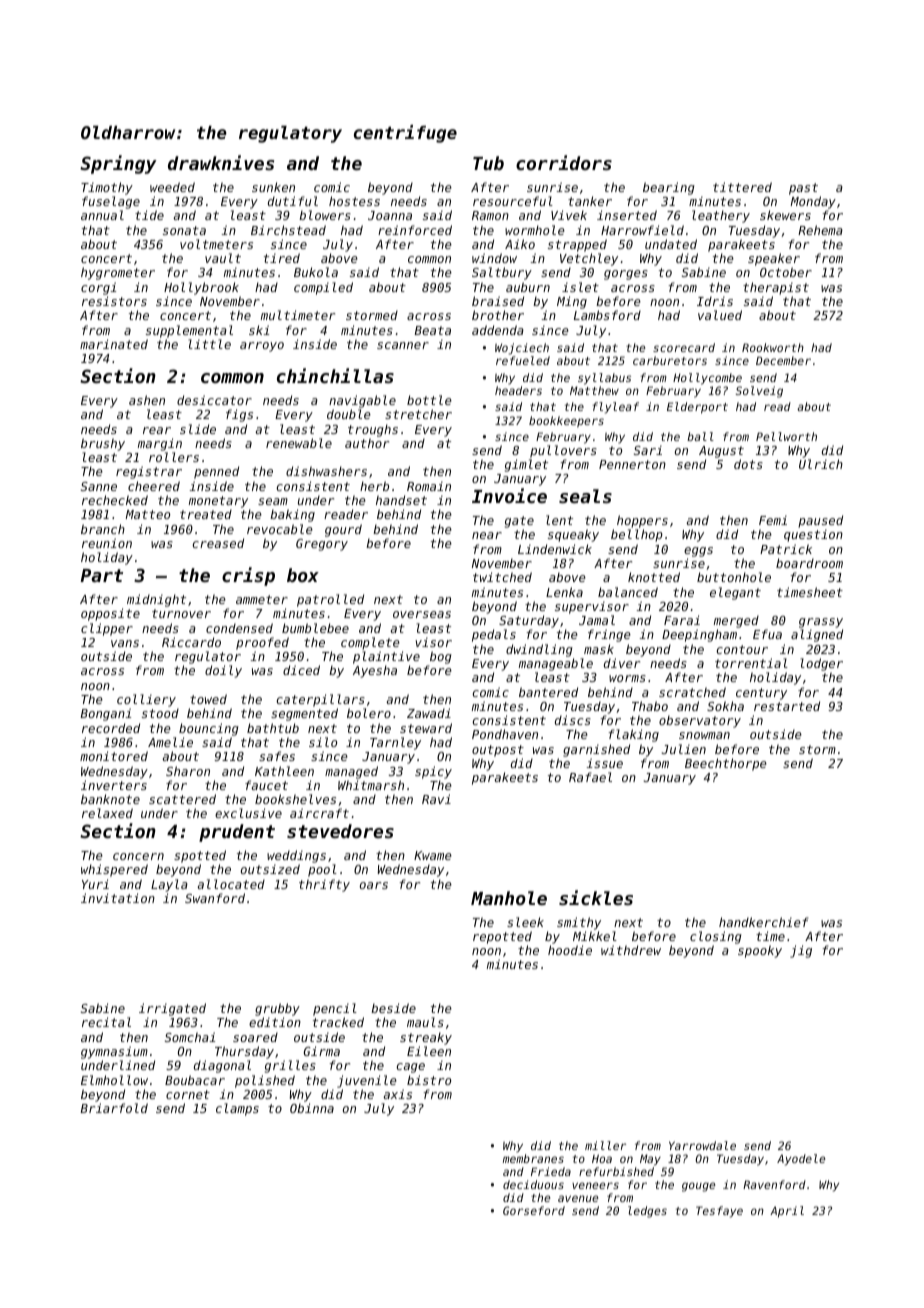  What do you see at coordinates (776, 288) in the screenshot?
I see `therapist` at bounding box center [776, 288].
